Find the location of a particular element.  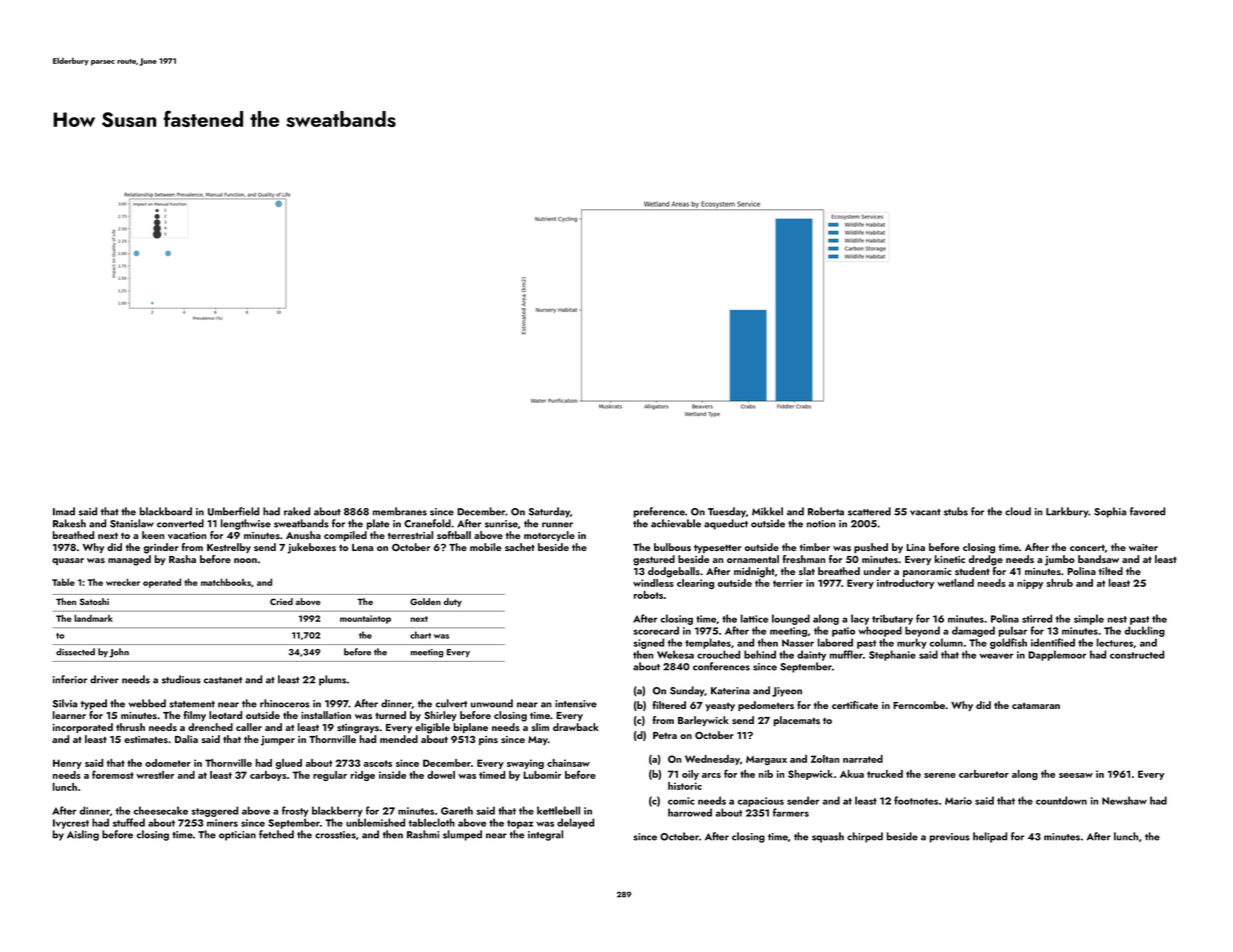

seesaw is located at coordinates (1076, 775).
